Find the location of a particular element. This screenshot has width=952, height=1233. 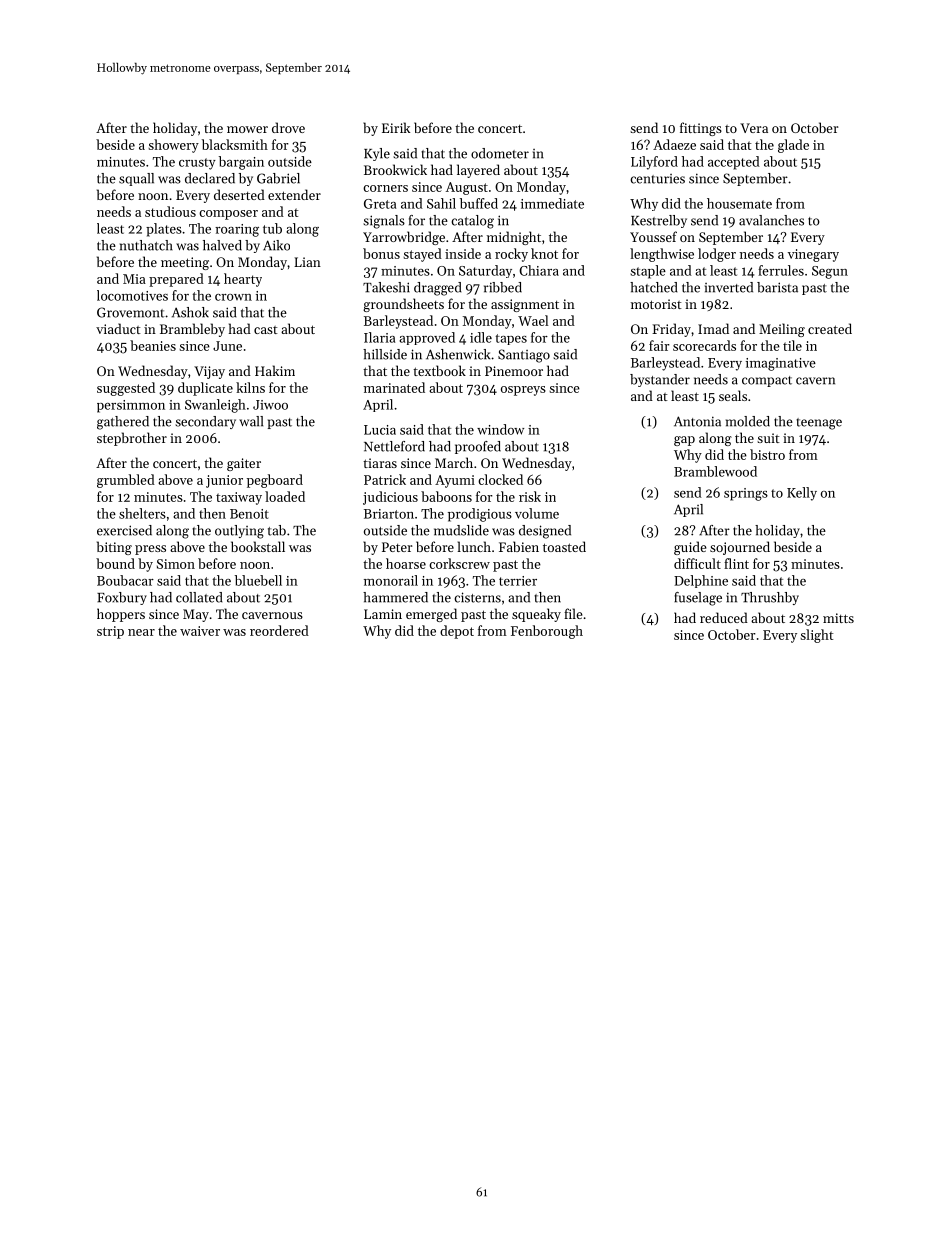

hatched is located at coordinates (654, 287).
